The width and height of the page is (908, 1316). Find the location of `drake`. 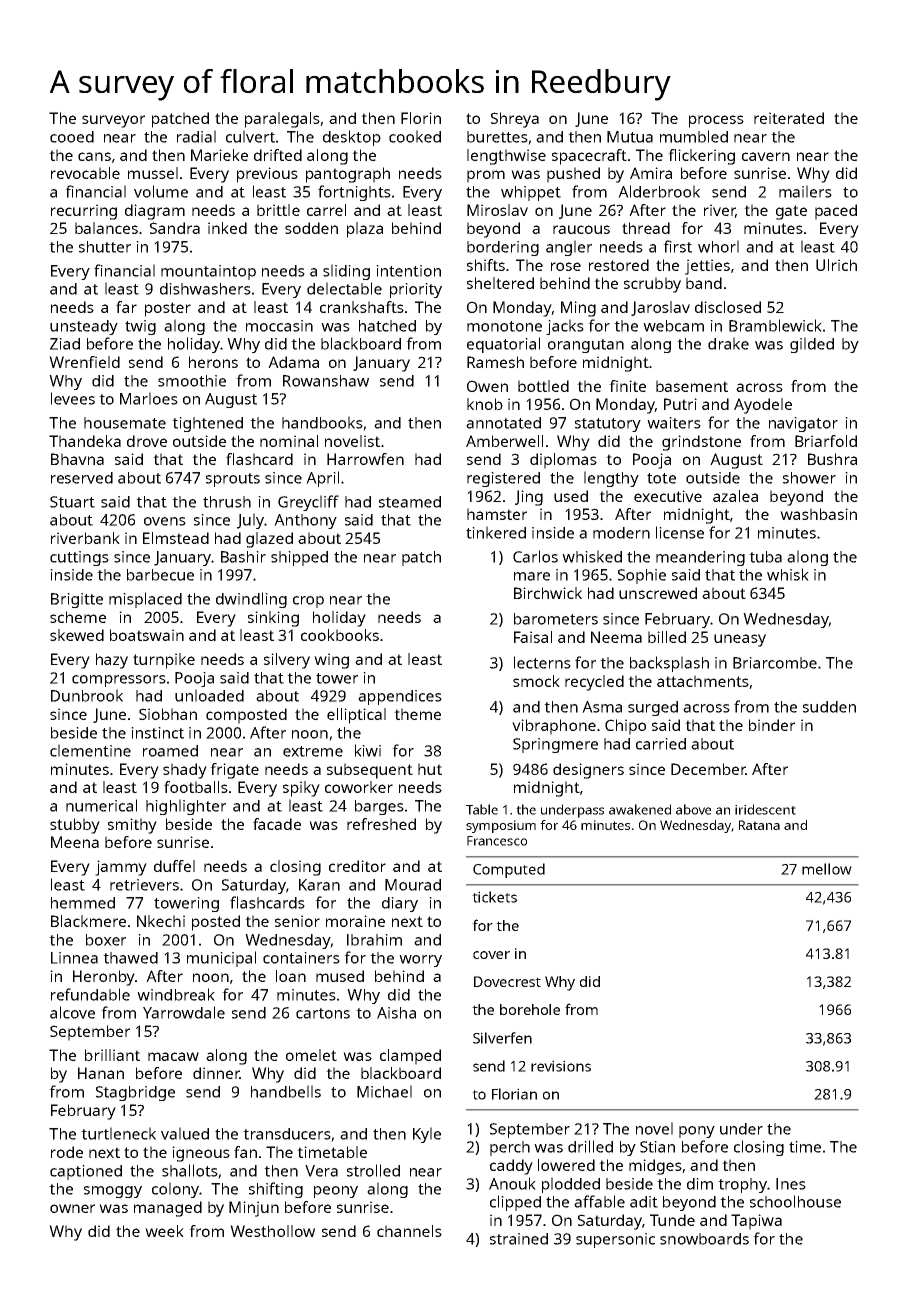

drake is located at coordinates (728, 343).
